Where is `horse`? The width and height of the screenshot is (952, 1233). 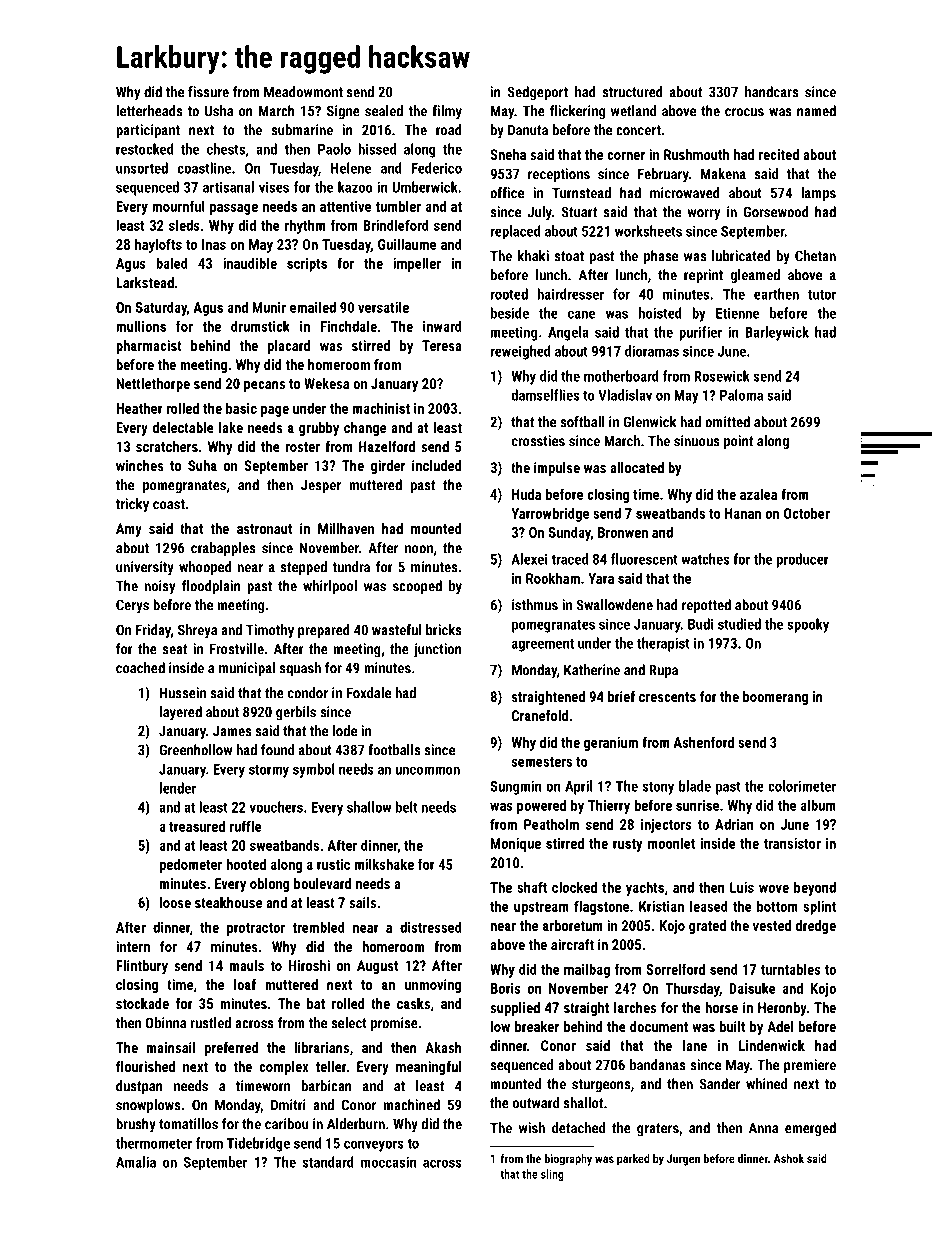
horse is located at coordinates (721, 1007).
